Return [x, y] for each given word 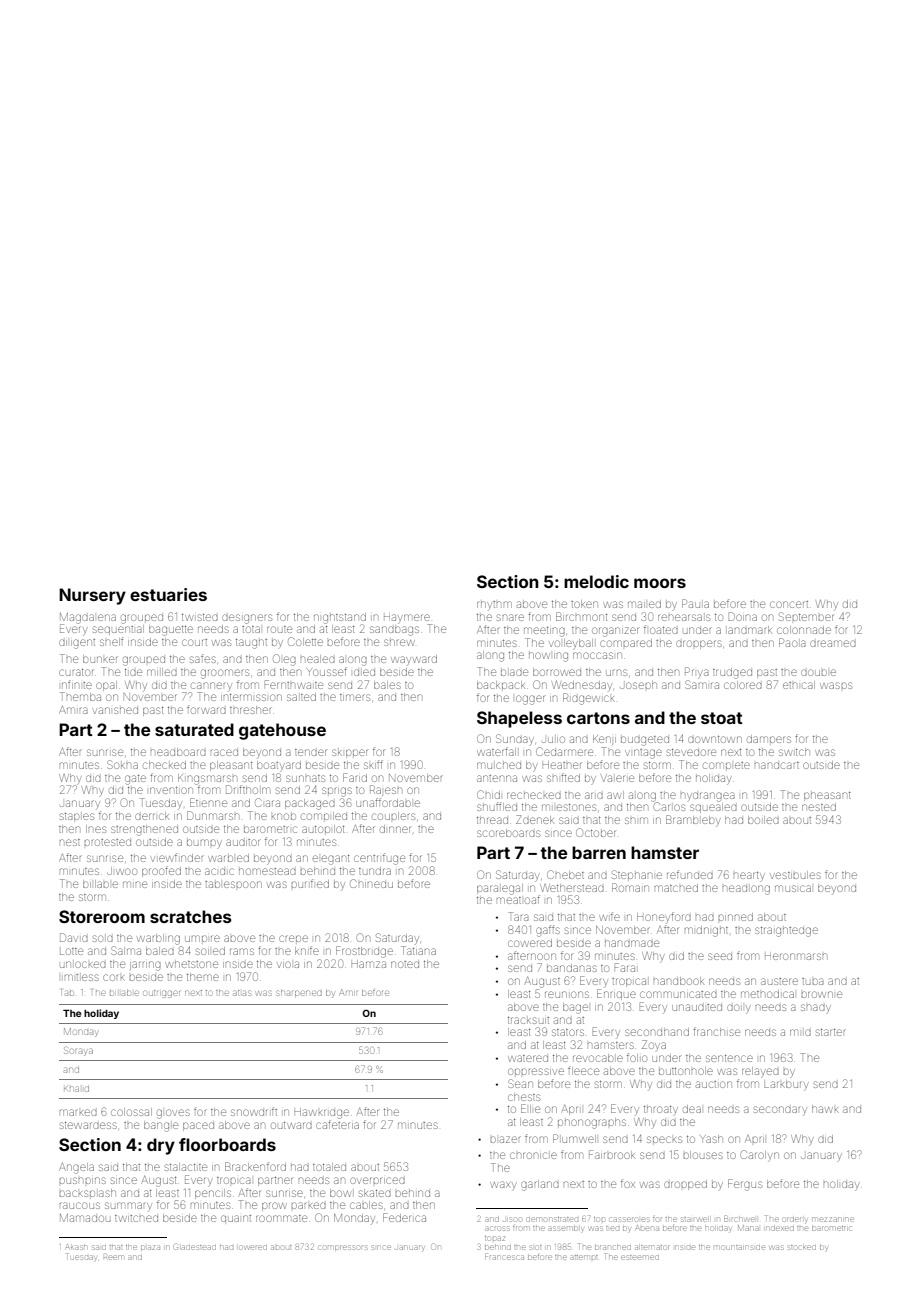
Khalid [76, 1089]
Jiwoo [122, 871]
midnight [706, 931]
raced [224, 752]
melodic [596, 581]
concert [789, 604]
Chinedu [371, 883]
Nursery [92, 596]
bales [387, 685]
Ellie [530, 1108]
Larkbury [786, 1085]
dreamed [833, 643]
